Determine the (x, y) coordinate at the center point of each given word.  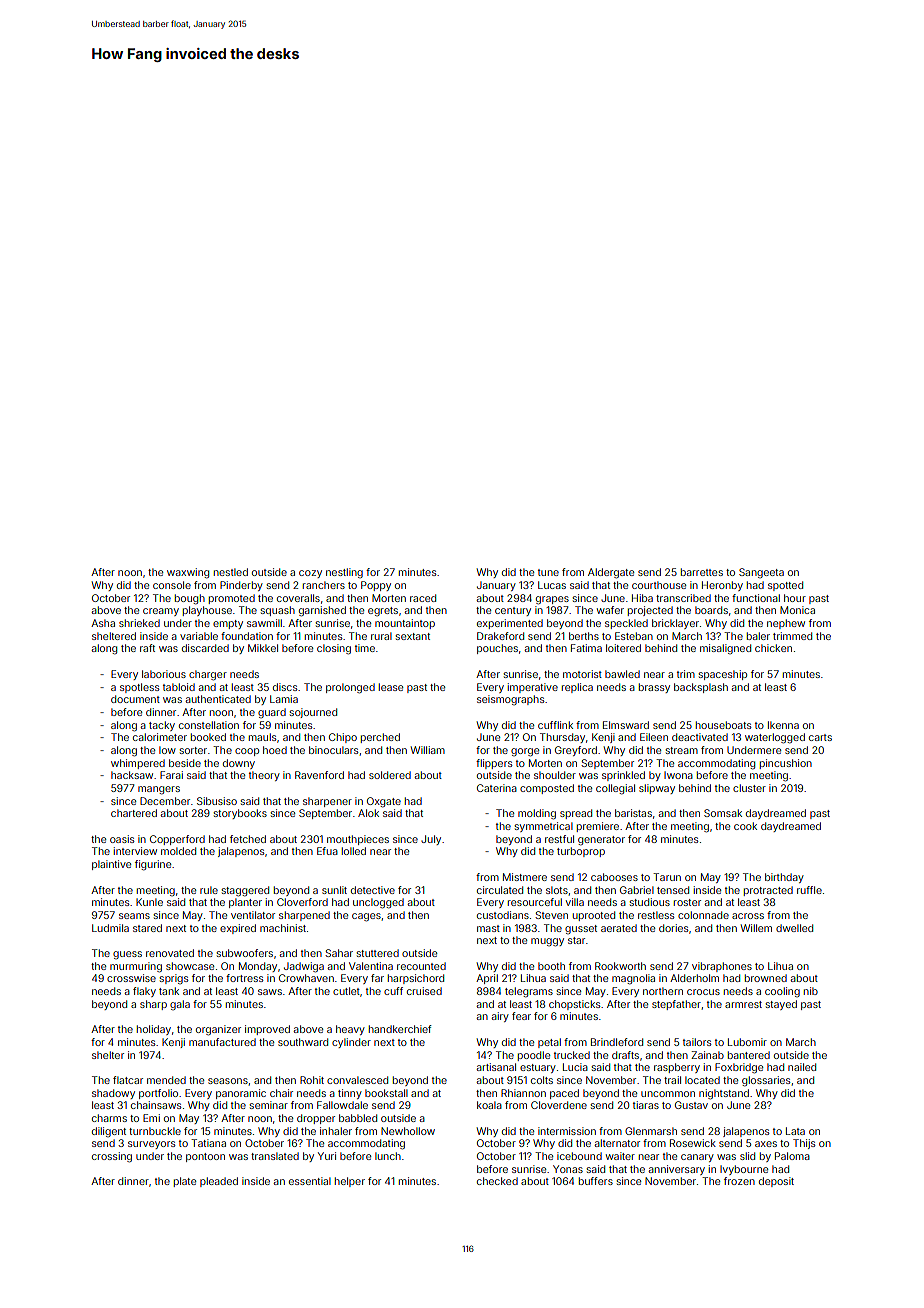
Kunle (149, 902)
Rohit (312, 1080)
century (513, 611)
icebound (579, 1156)
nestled (231, 572)
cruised (424, 991)
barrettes (702, 572)
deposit (776, 1182)
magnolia (633, 979)
